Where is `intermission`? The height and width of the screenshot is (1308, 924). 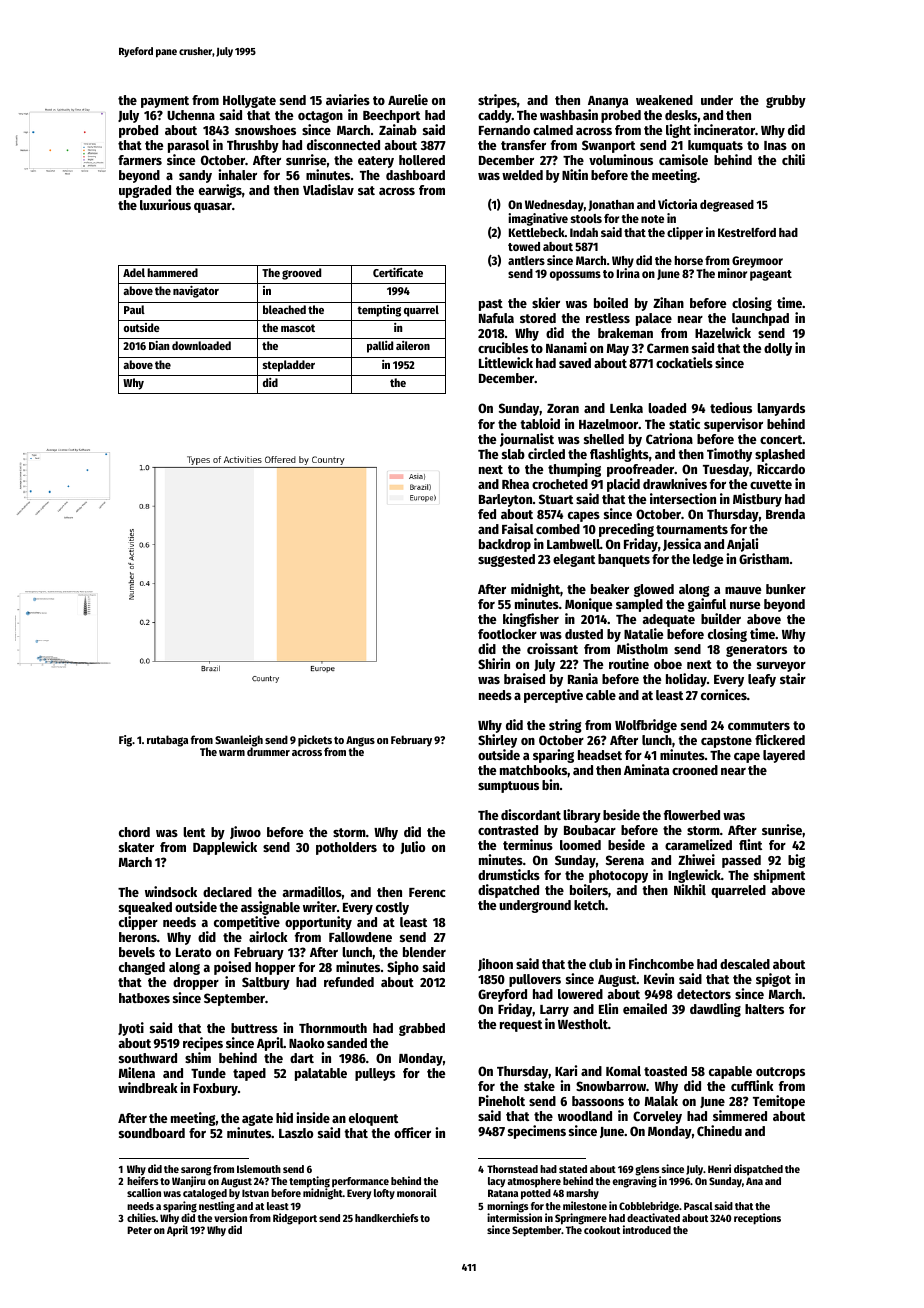 intermission is located at coordinates (514, 1217).
